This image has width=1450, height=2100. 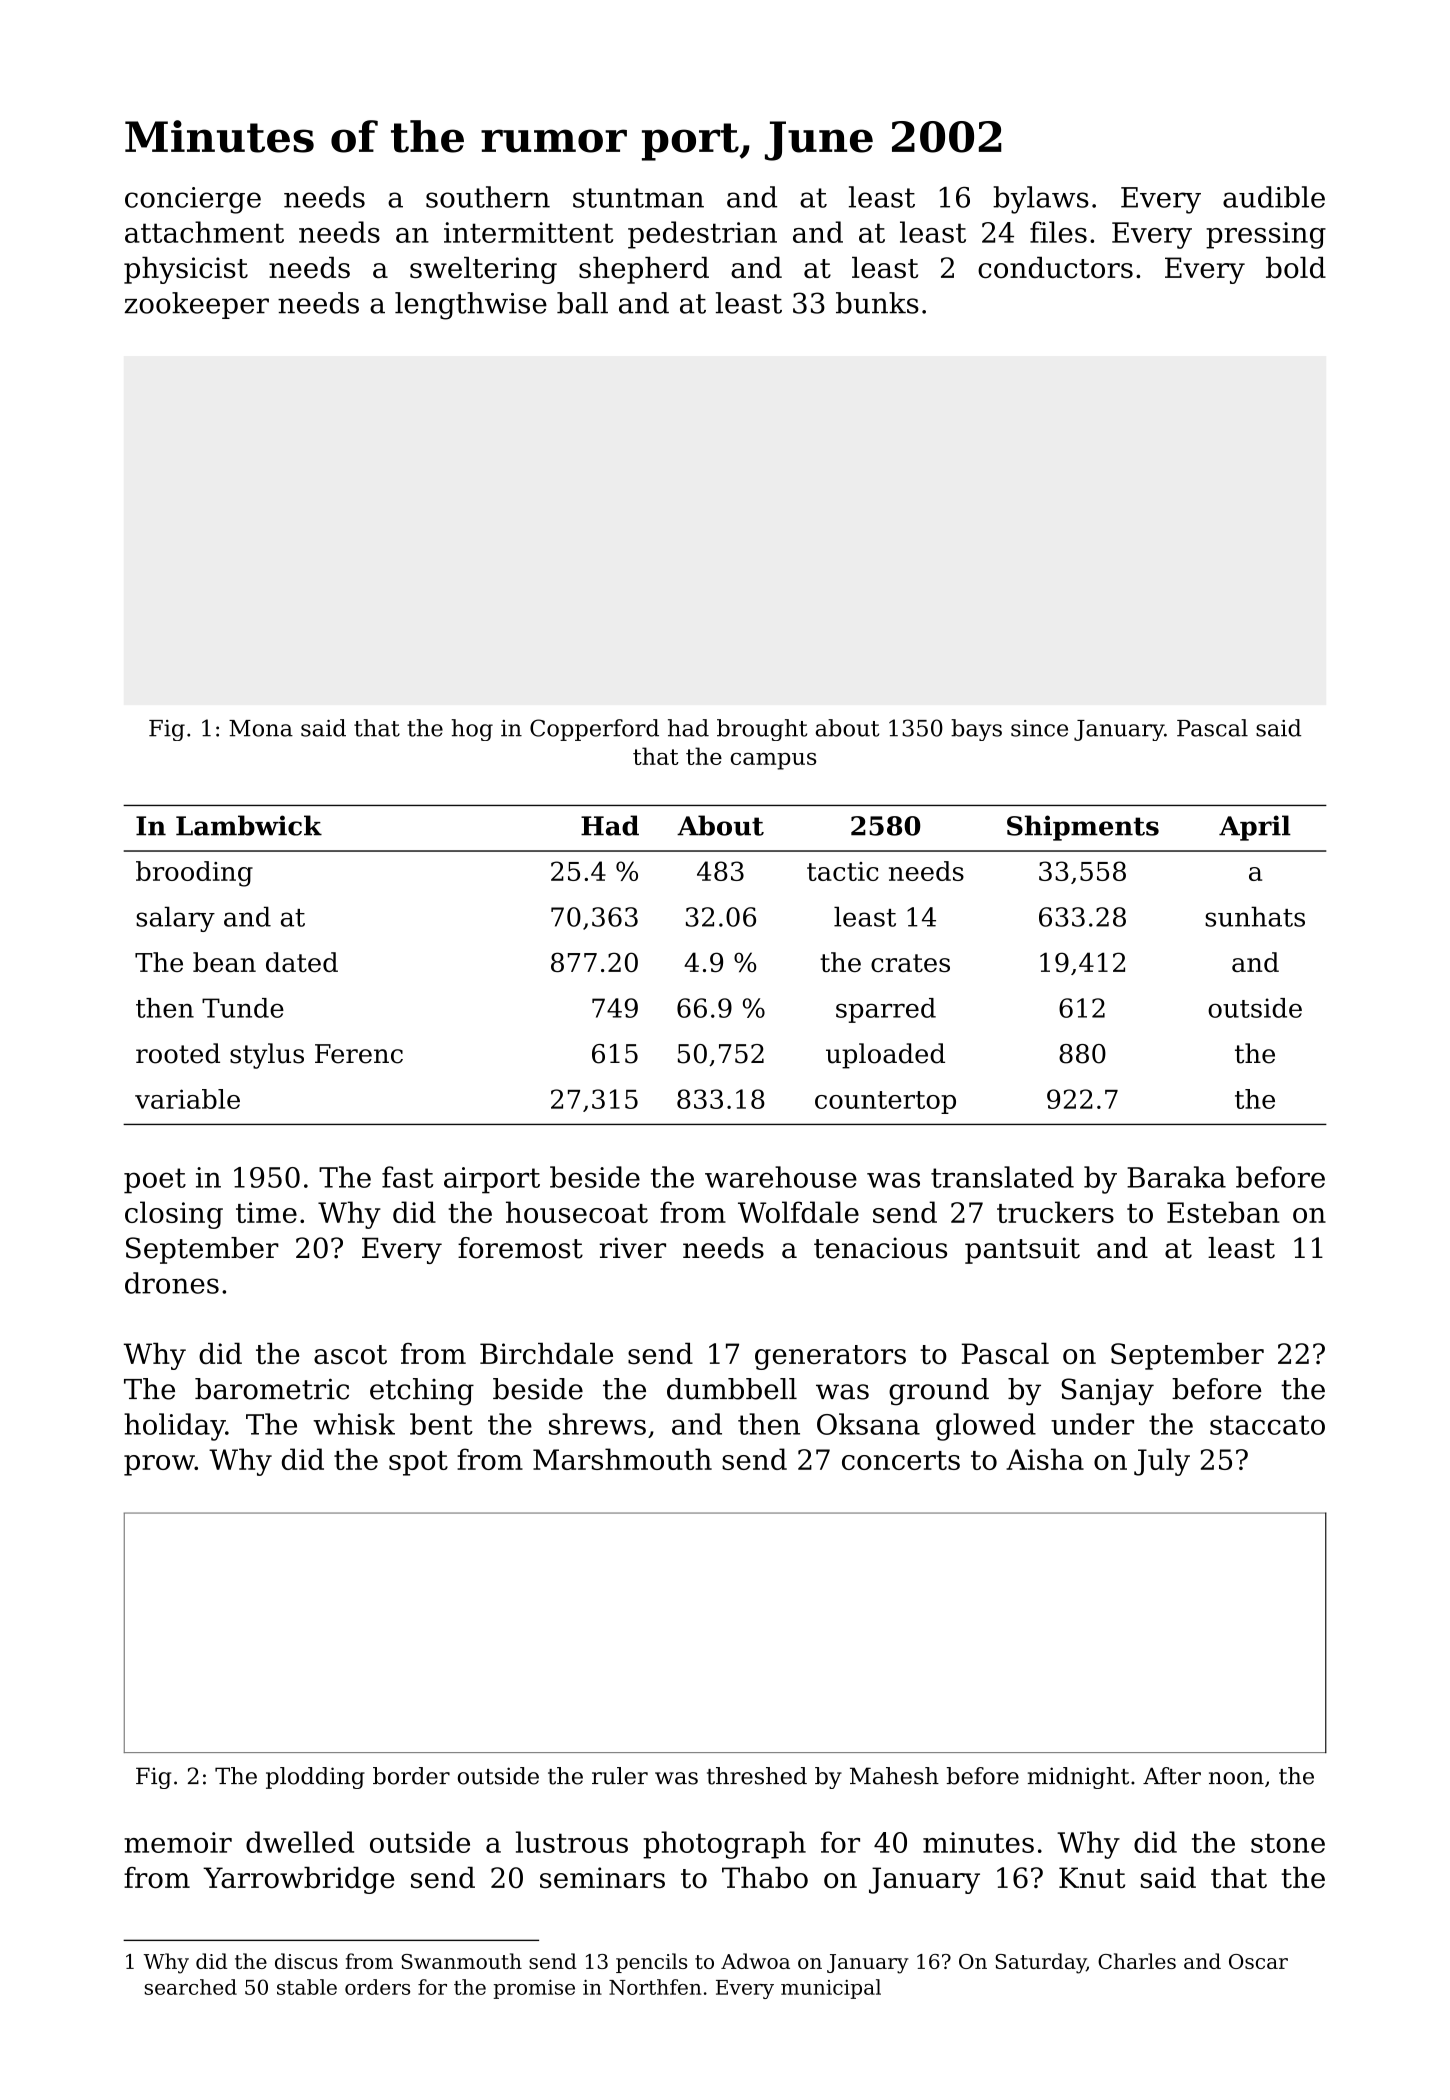 What do you see at coordinates (193, 200) in the image?
I see `concierge` at bounding box center [193, 200].
